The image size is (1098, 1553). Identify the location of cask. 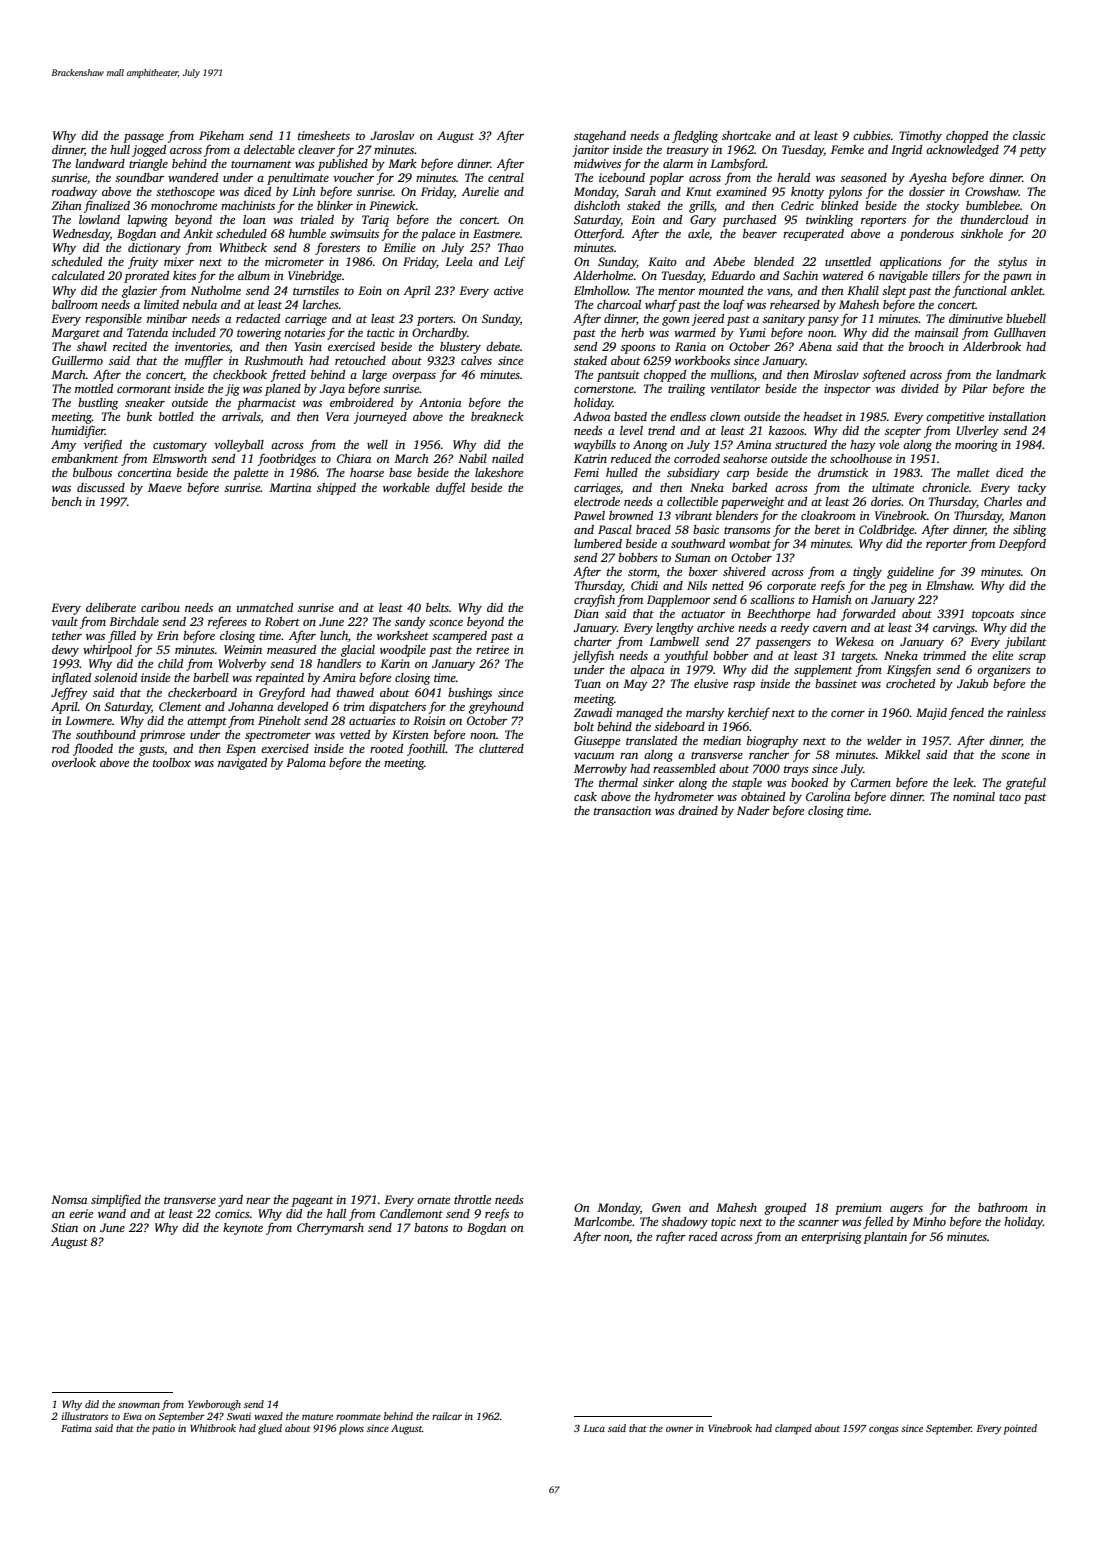
(585, 796).
